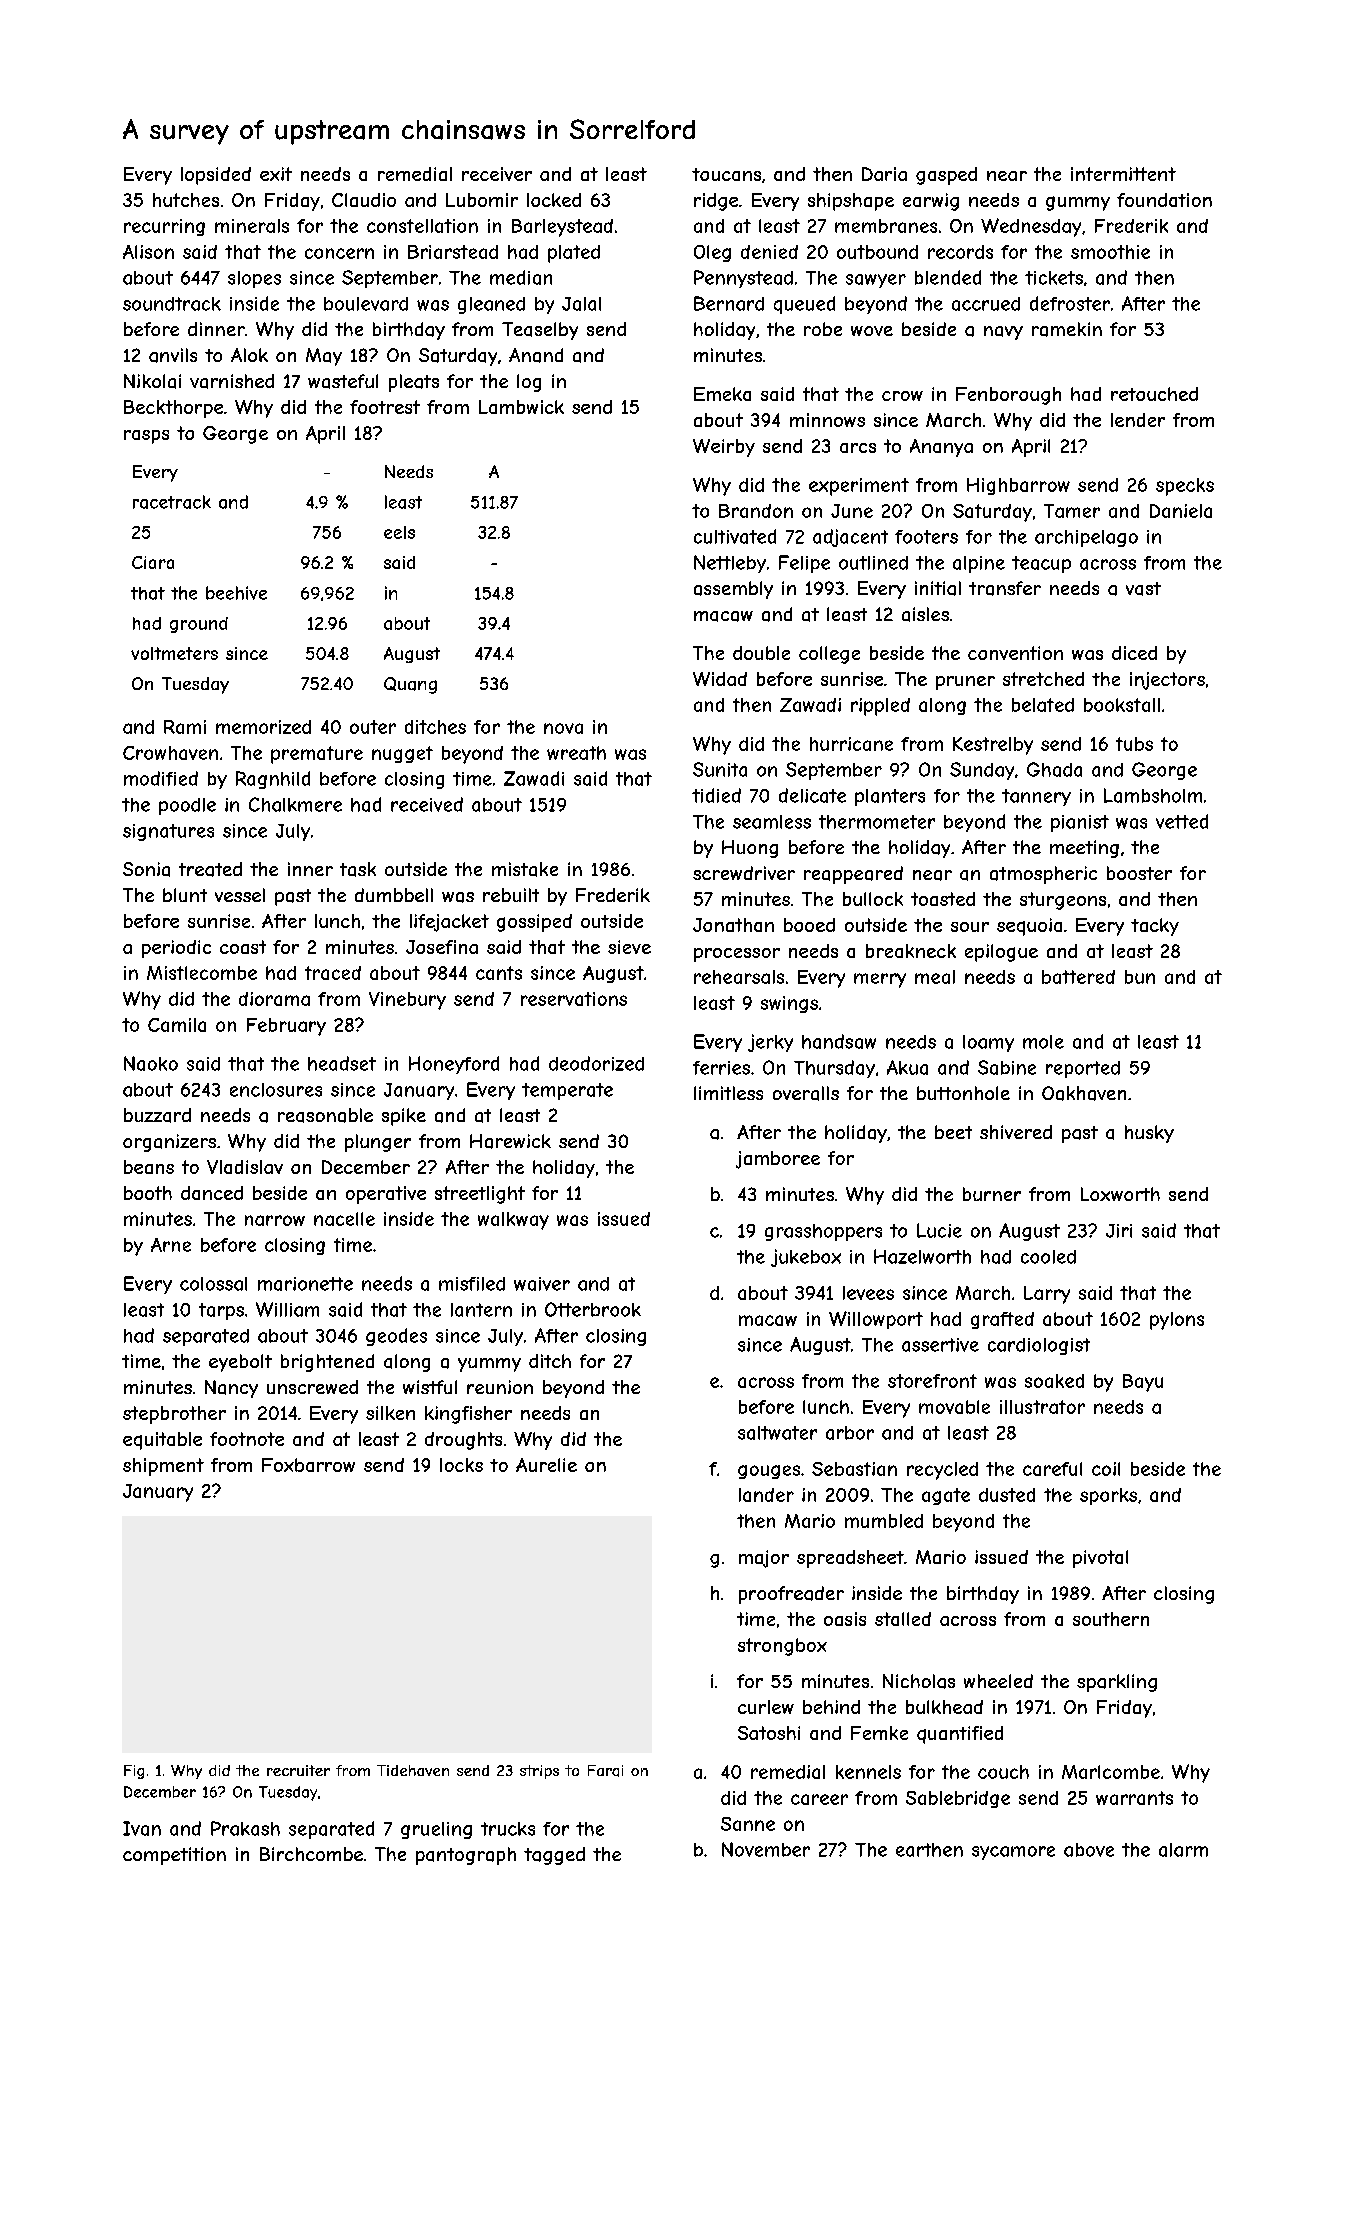  What do you see at coordinates (521, 407) in the image?
I see `Lambwick` at bounding box center [521, 407].
